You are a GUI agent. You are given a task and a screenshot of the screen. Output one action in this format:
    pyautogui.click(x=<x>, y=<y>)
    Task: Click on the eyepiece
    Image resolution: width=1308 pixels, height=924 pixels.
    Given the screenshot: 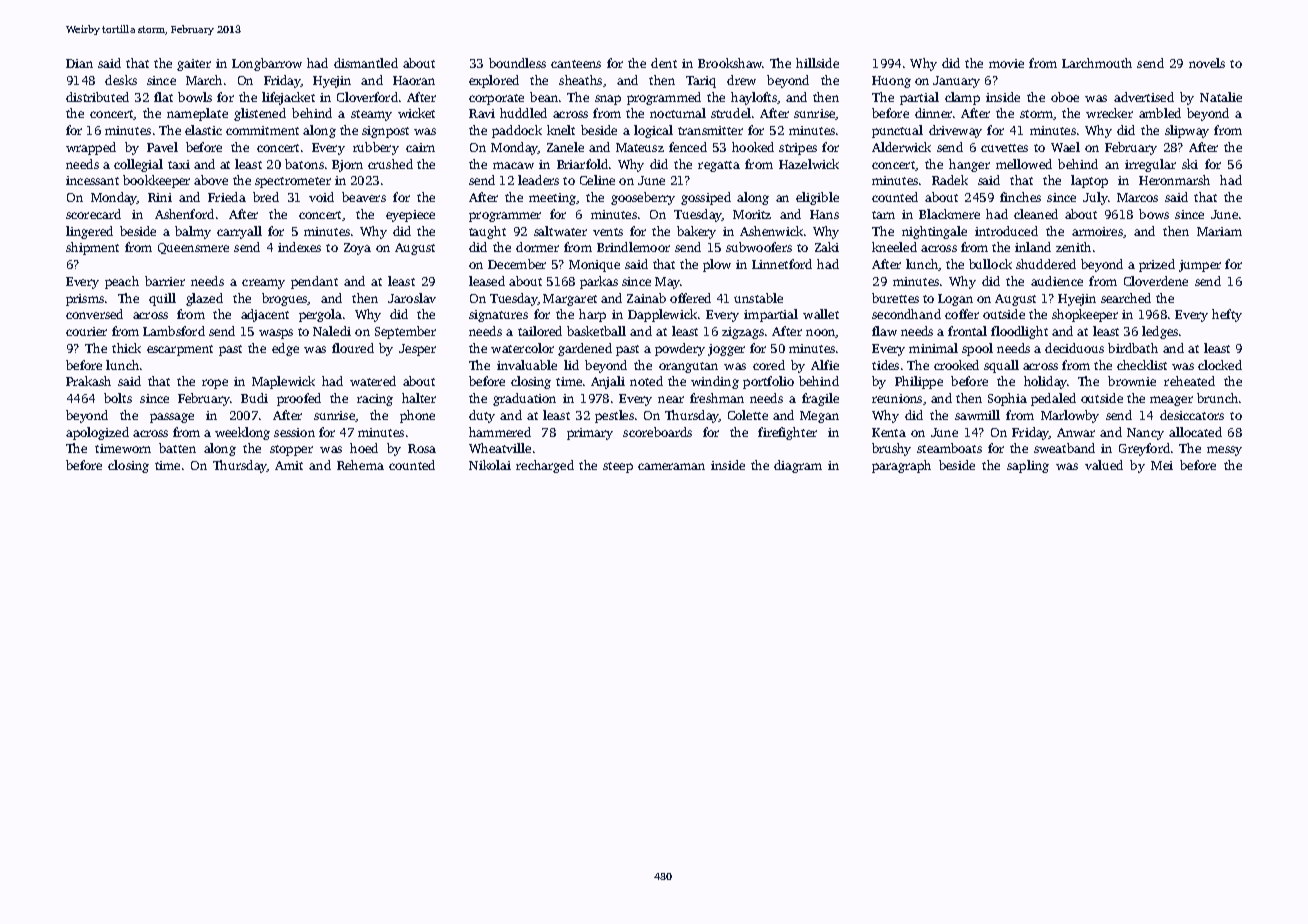 What is the action you would take?
    pyautogui.click(x=410, y=216)
